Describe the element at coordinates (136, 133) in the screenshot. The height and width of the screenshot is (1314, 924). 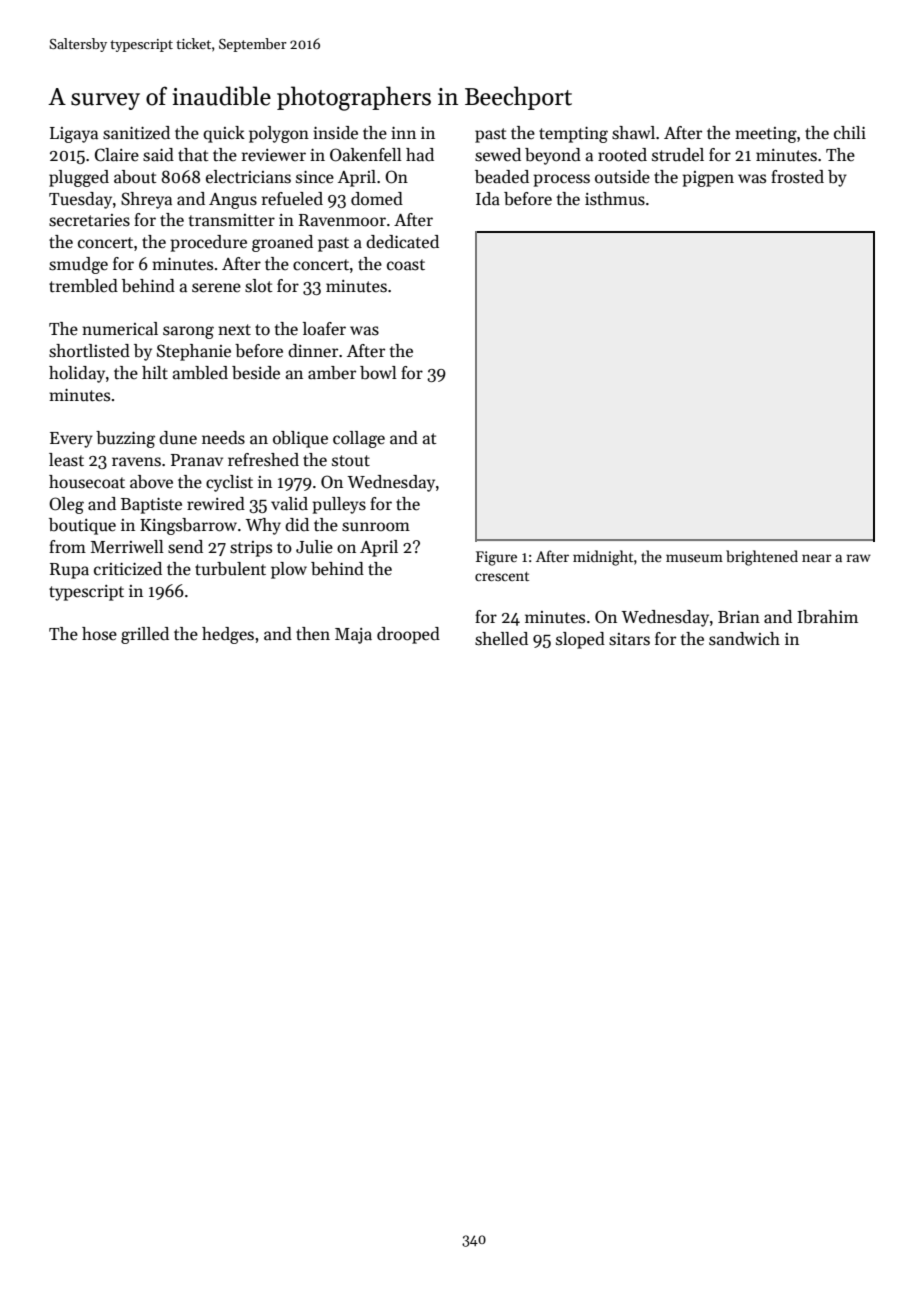
I see `sanitized` at that location.
